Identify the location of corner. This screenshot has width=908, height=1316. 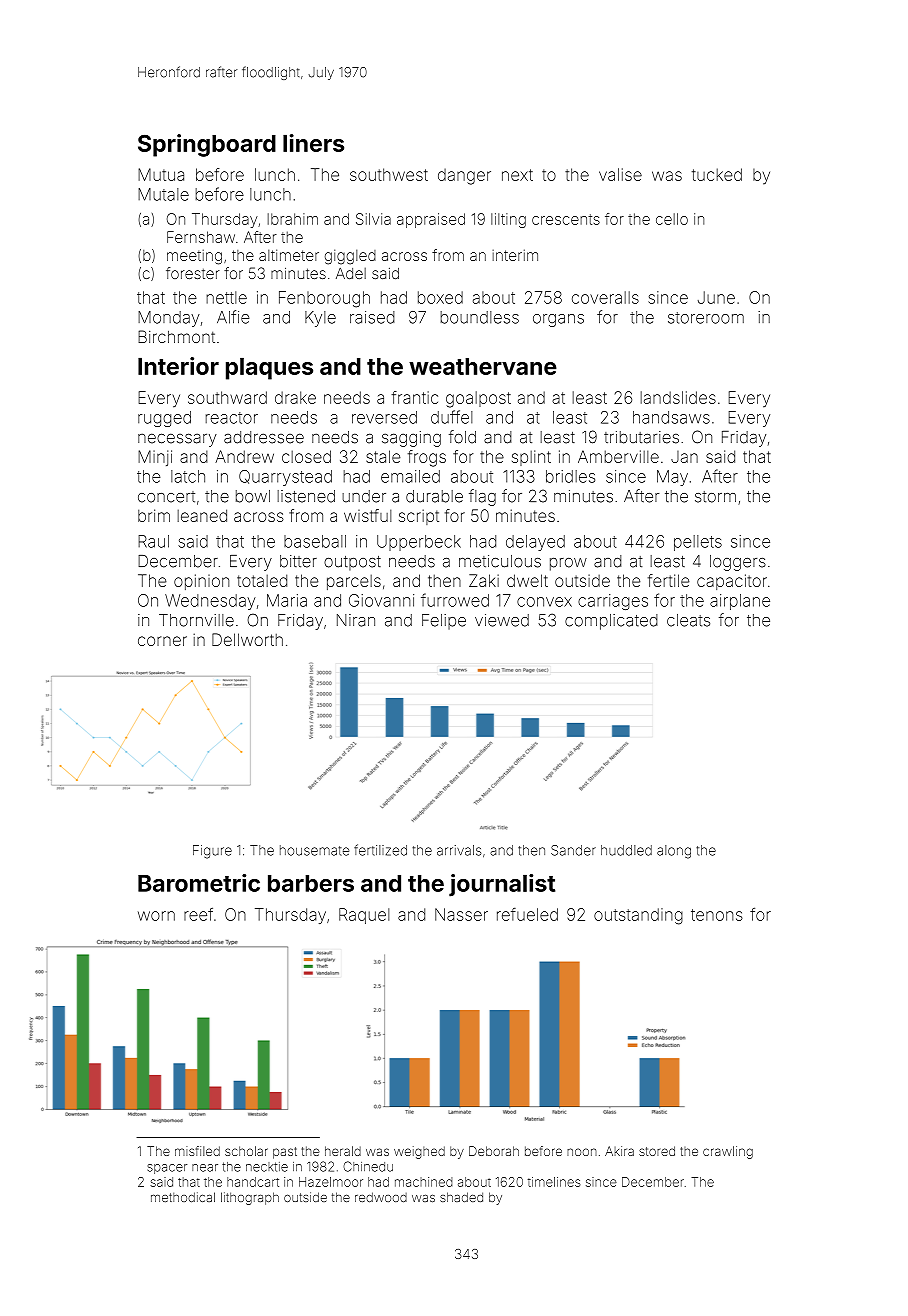
(162, 641).
